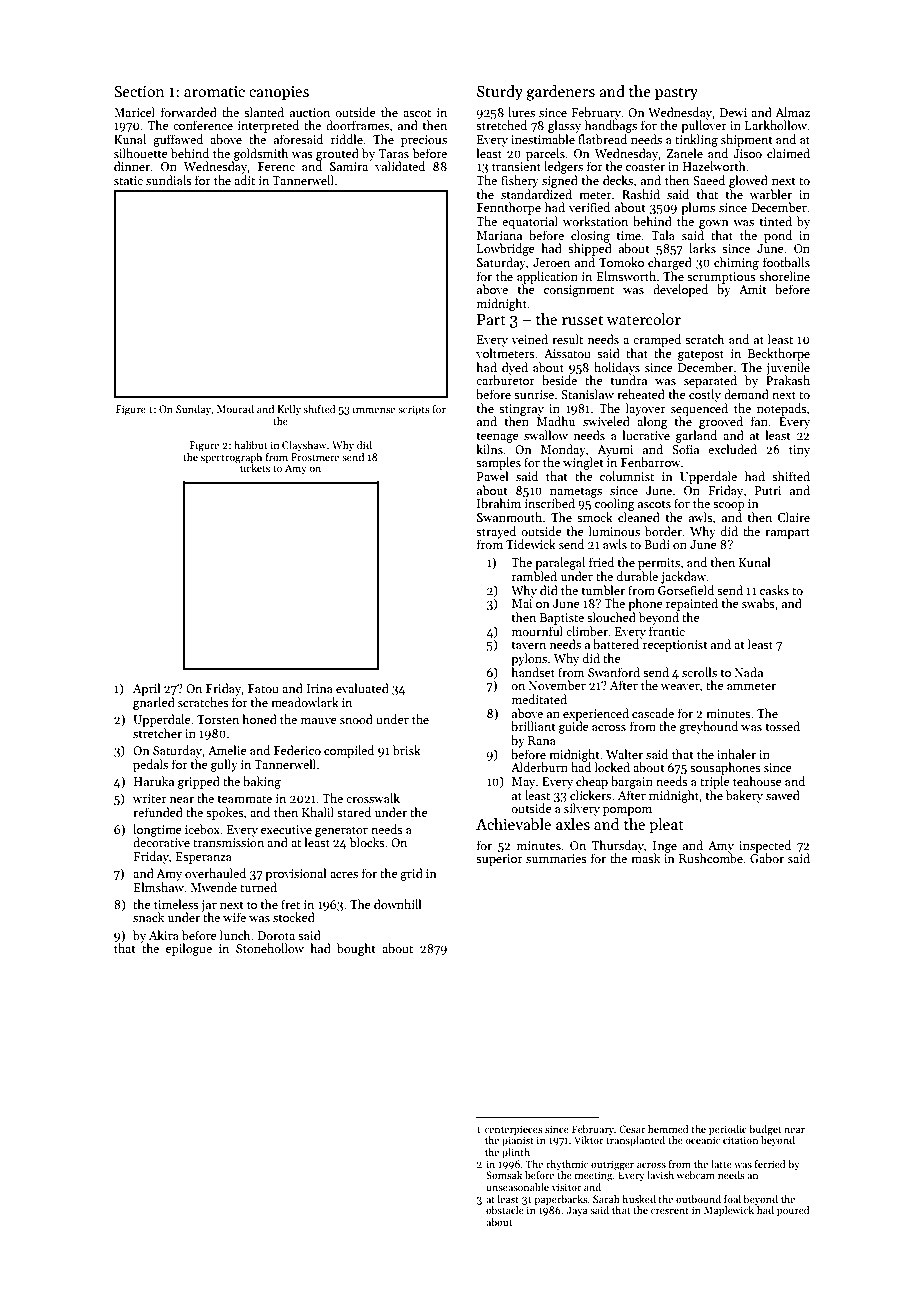 Image resolution: width=924 pixels, height=1308 pixels. Describe the element at coordinates (783, 795) in the image. I see `sawed` at that location.
